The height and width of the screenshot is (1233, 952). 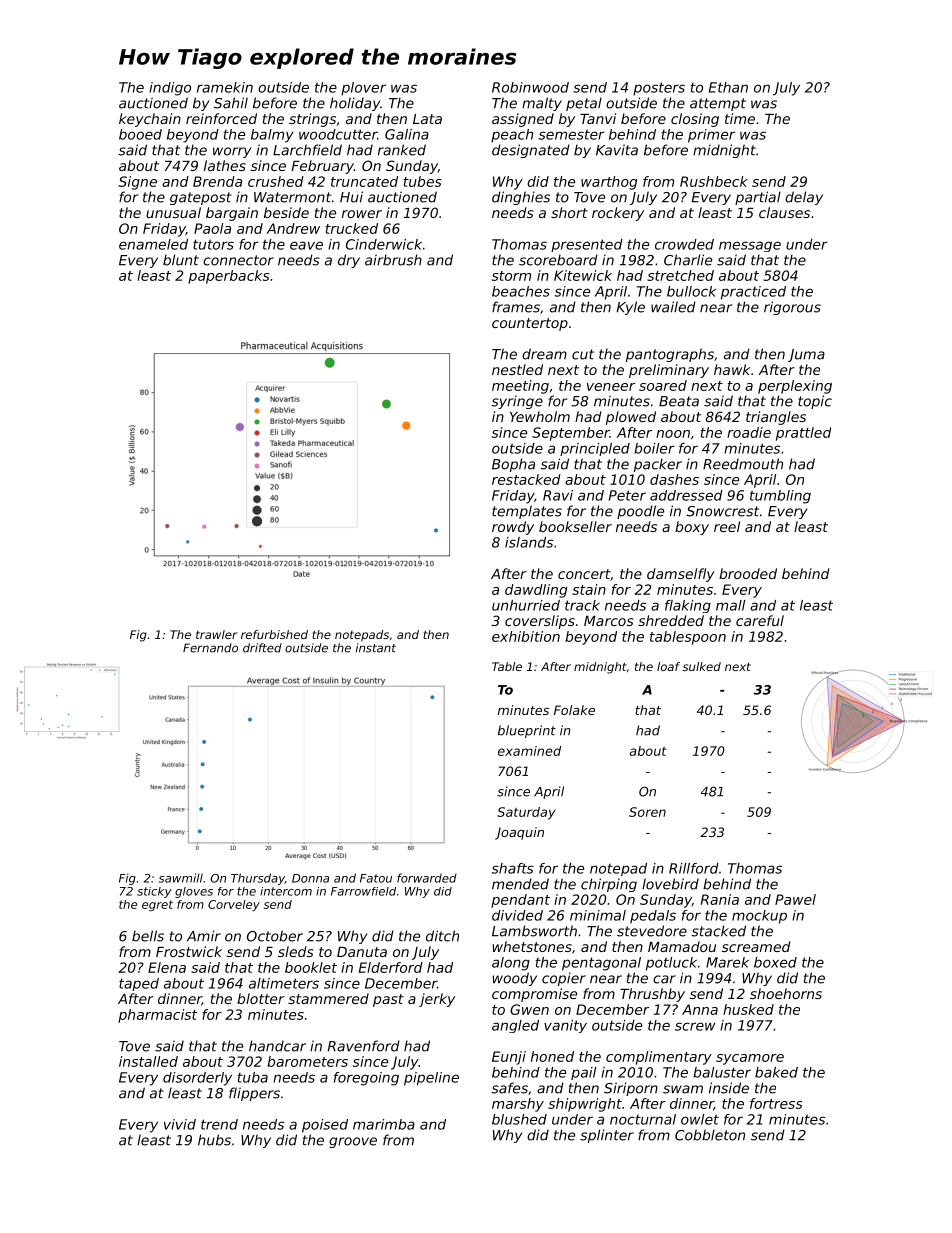 What do you see at coordinates (722, 511) in the screenshot?
I see `Snowcrest` at bounding box center [722, 511].
